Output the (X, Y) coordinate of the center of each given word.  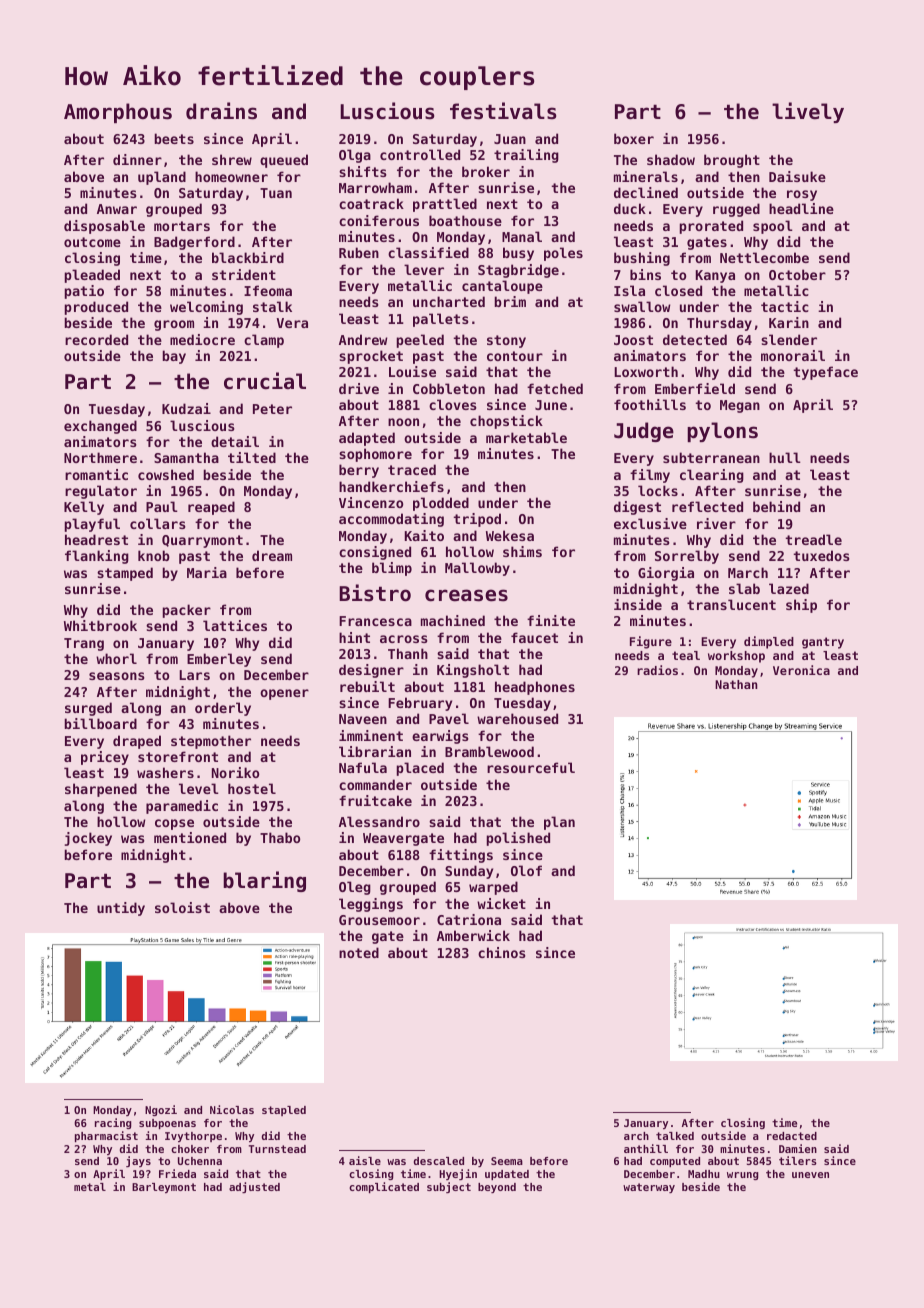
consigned (375, 553)
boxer (634, 138)
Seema (507, 1161)
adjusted (254, 1187)
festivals (503, 111)
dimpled (769, 642)
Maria (207, 572)
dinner (137, 159)
